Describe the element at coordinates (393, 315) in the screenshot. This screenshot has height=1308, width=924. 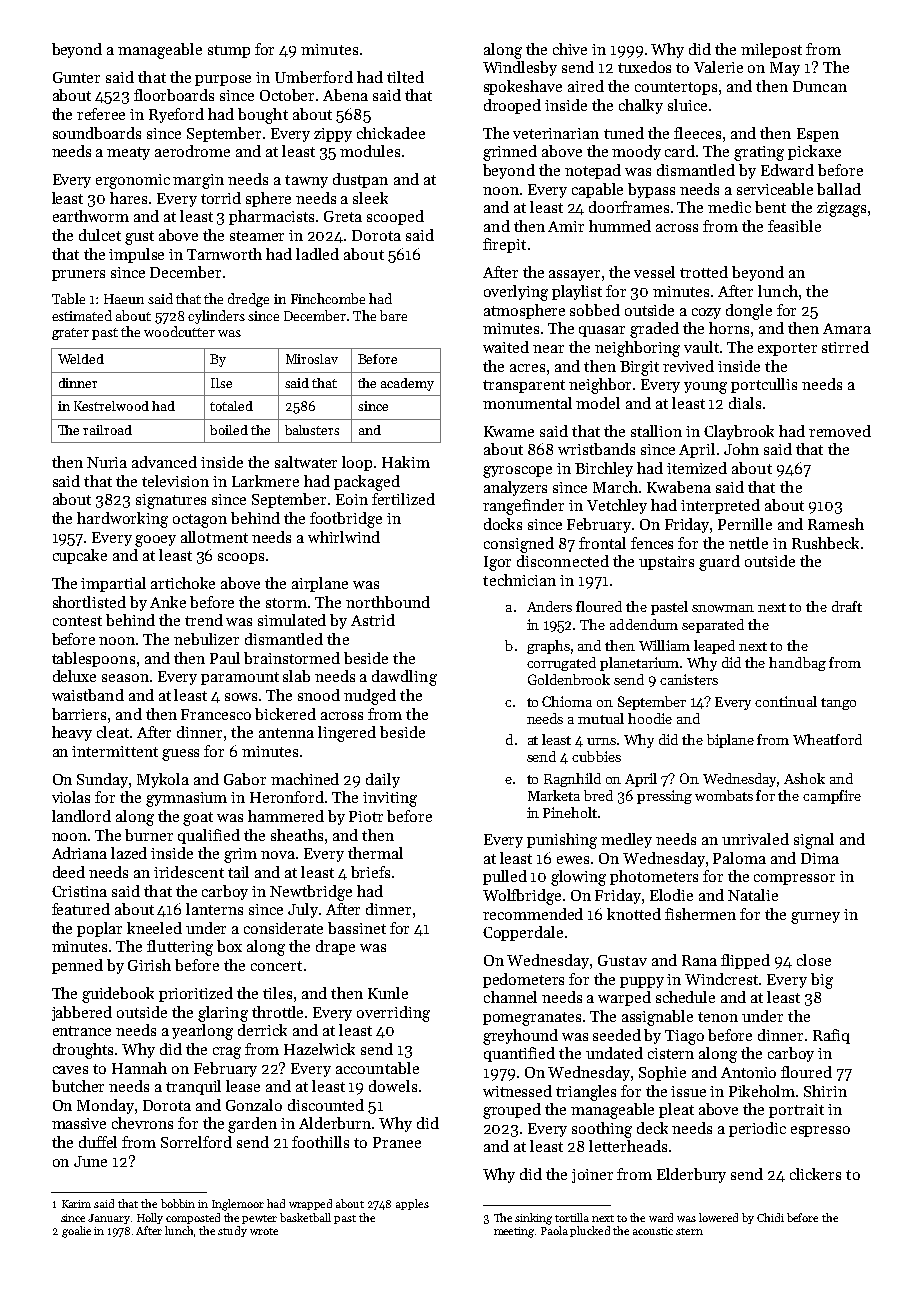
I see `bare` at that location.
